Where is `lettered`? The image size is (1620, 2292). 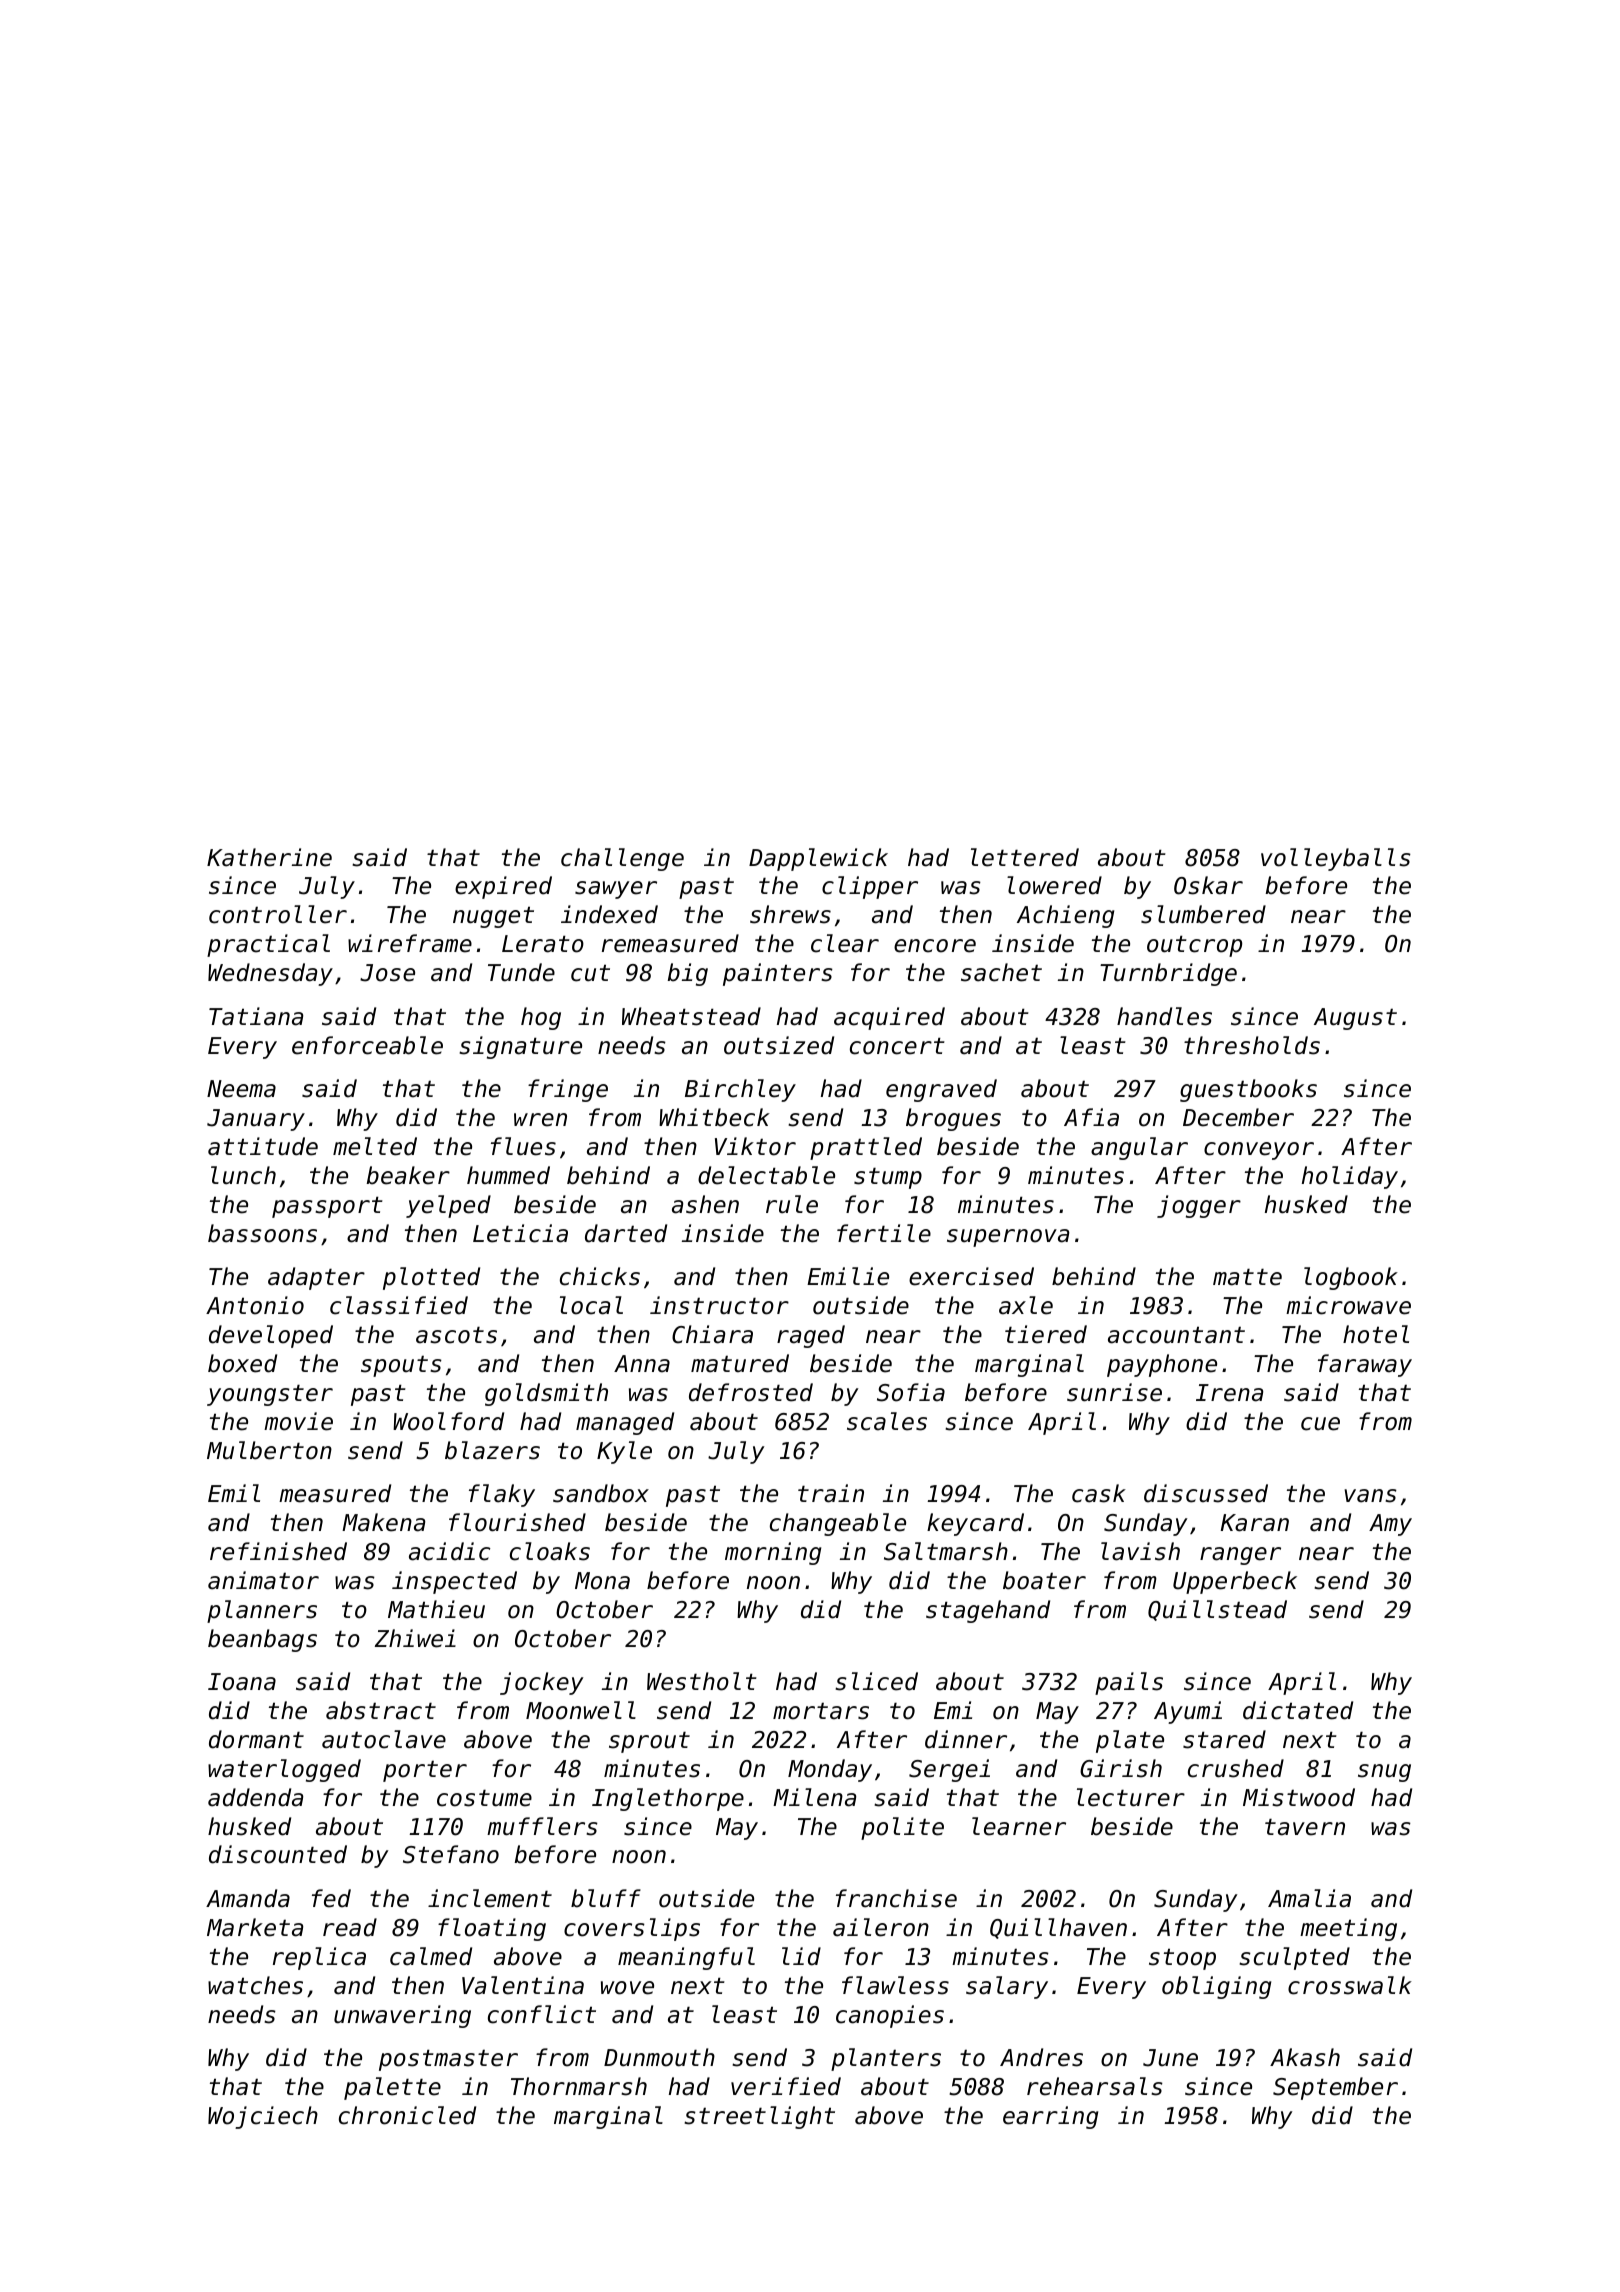 lettered is located at coordinates (1025, 857).
